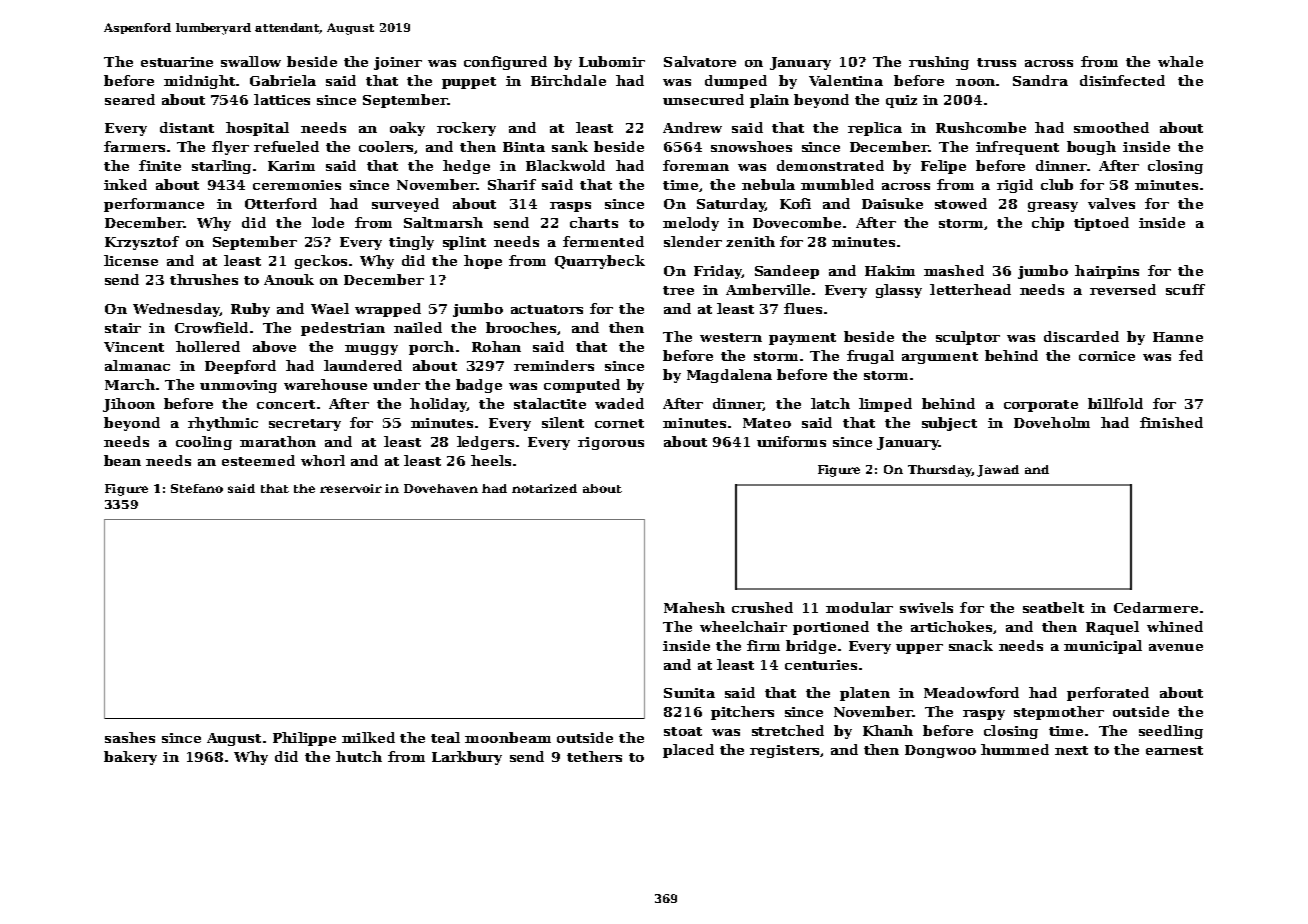 The height and width of the image is (924, 1308). What do you see at coordinates (762, 607) in the image?
I see `crushed` at bounding box center [762, 607].
